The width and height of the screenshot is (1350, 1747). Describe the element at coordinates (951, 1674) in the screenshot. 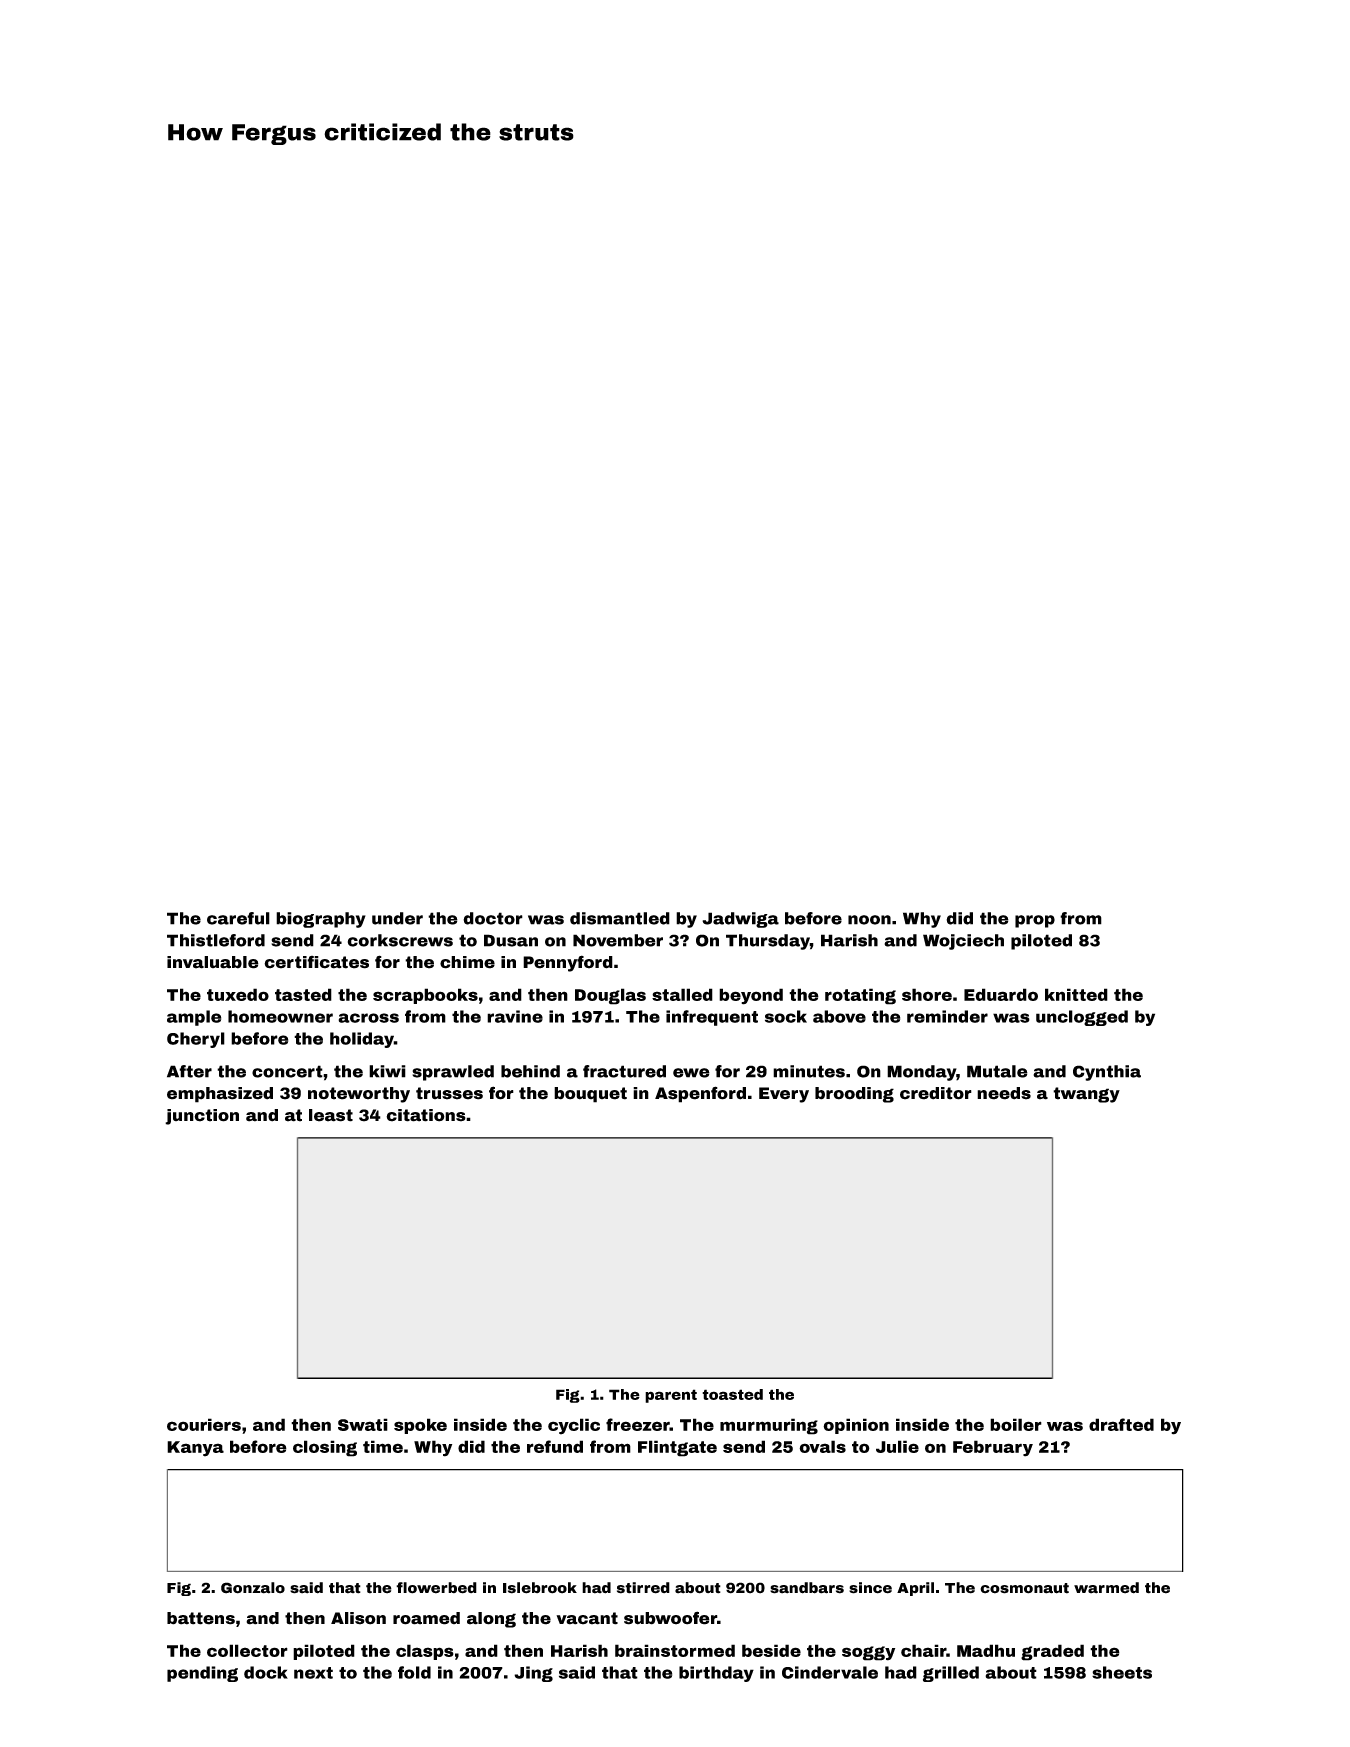

I see `grilled` at that location.
